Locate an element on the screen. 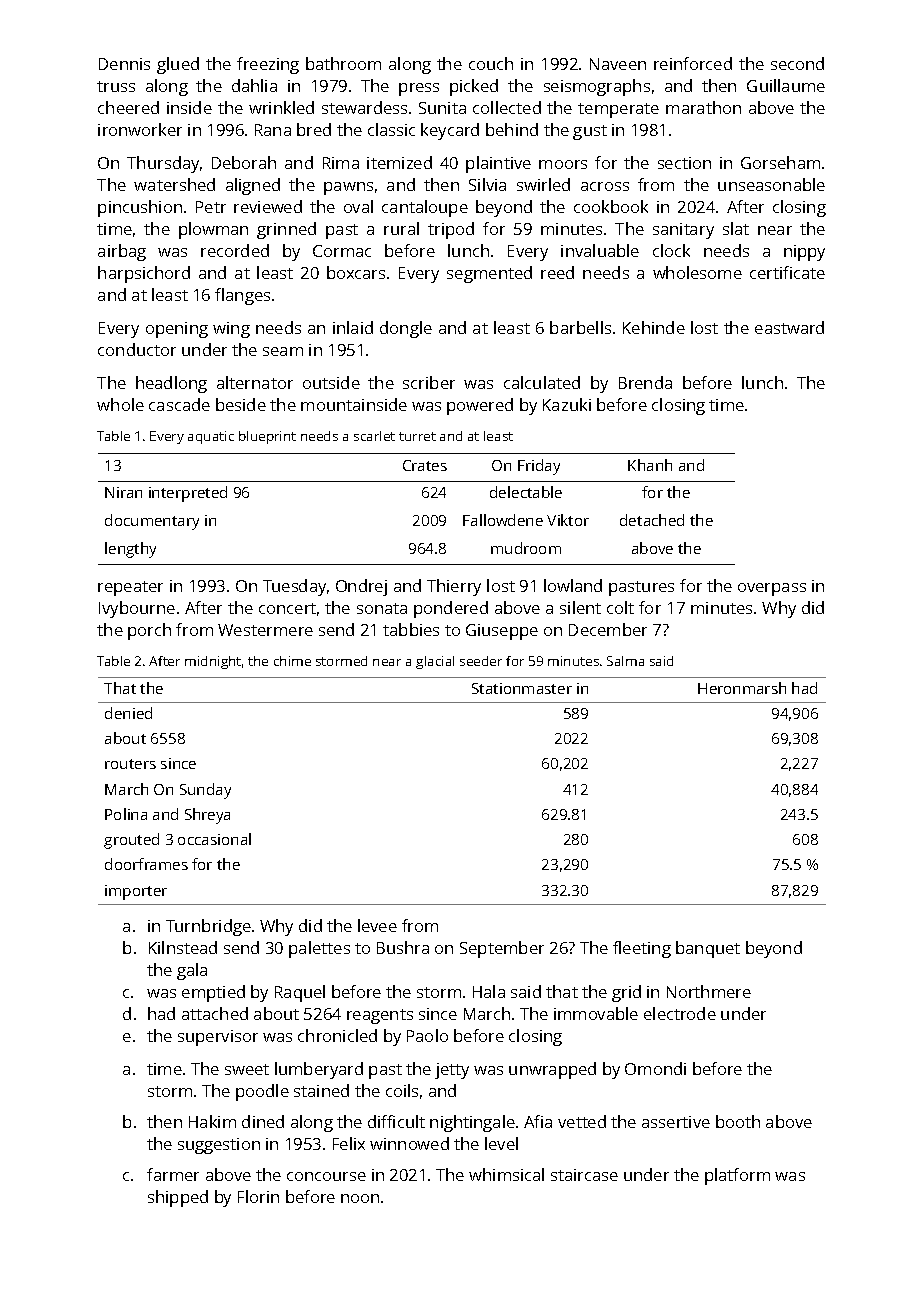  staircase is located at coordinates (584, 1175).
